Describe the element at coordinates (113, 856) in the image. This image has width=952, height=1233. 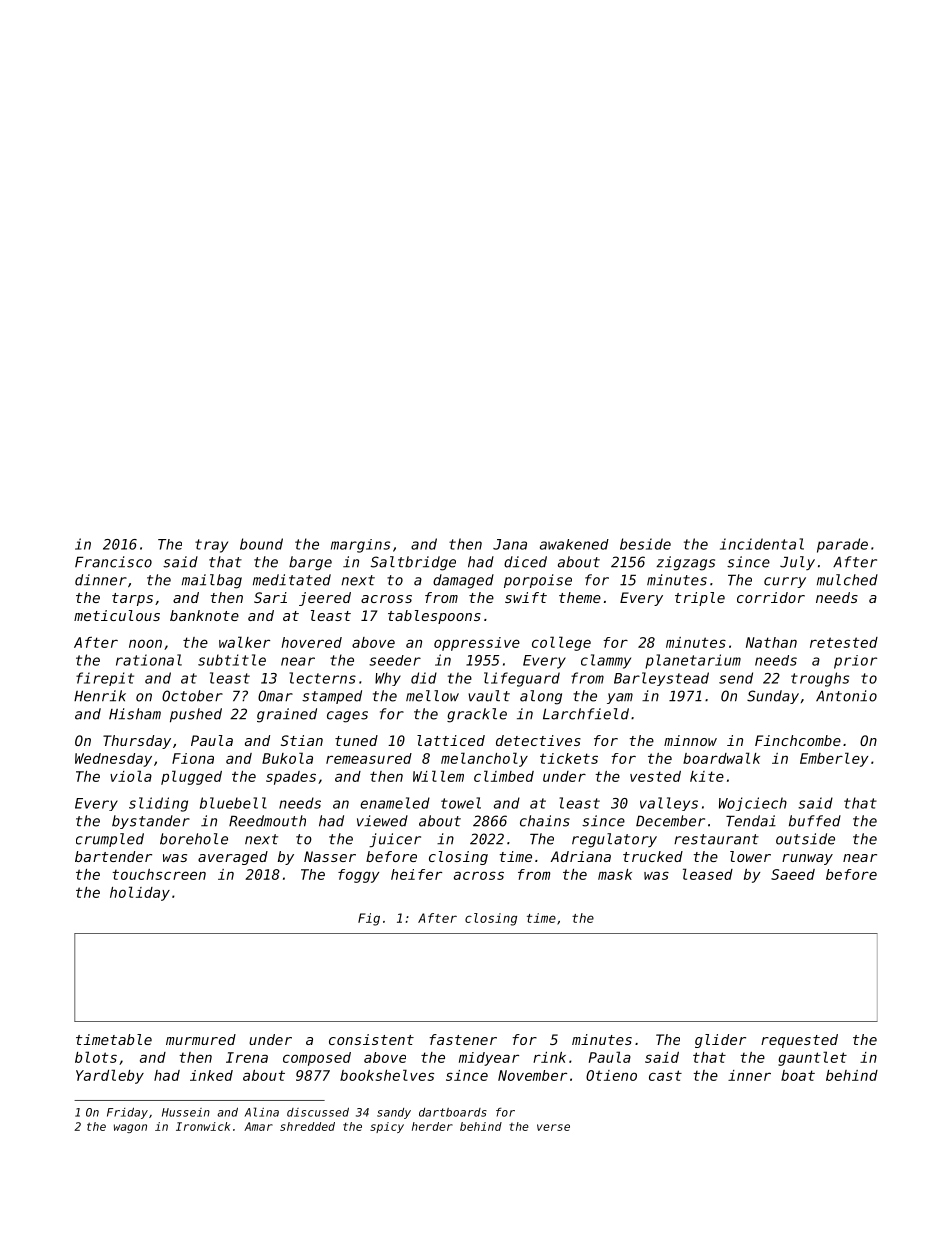
I see `bartender` at that location.
